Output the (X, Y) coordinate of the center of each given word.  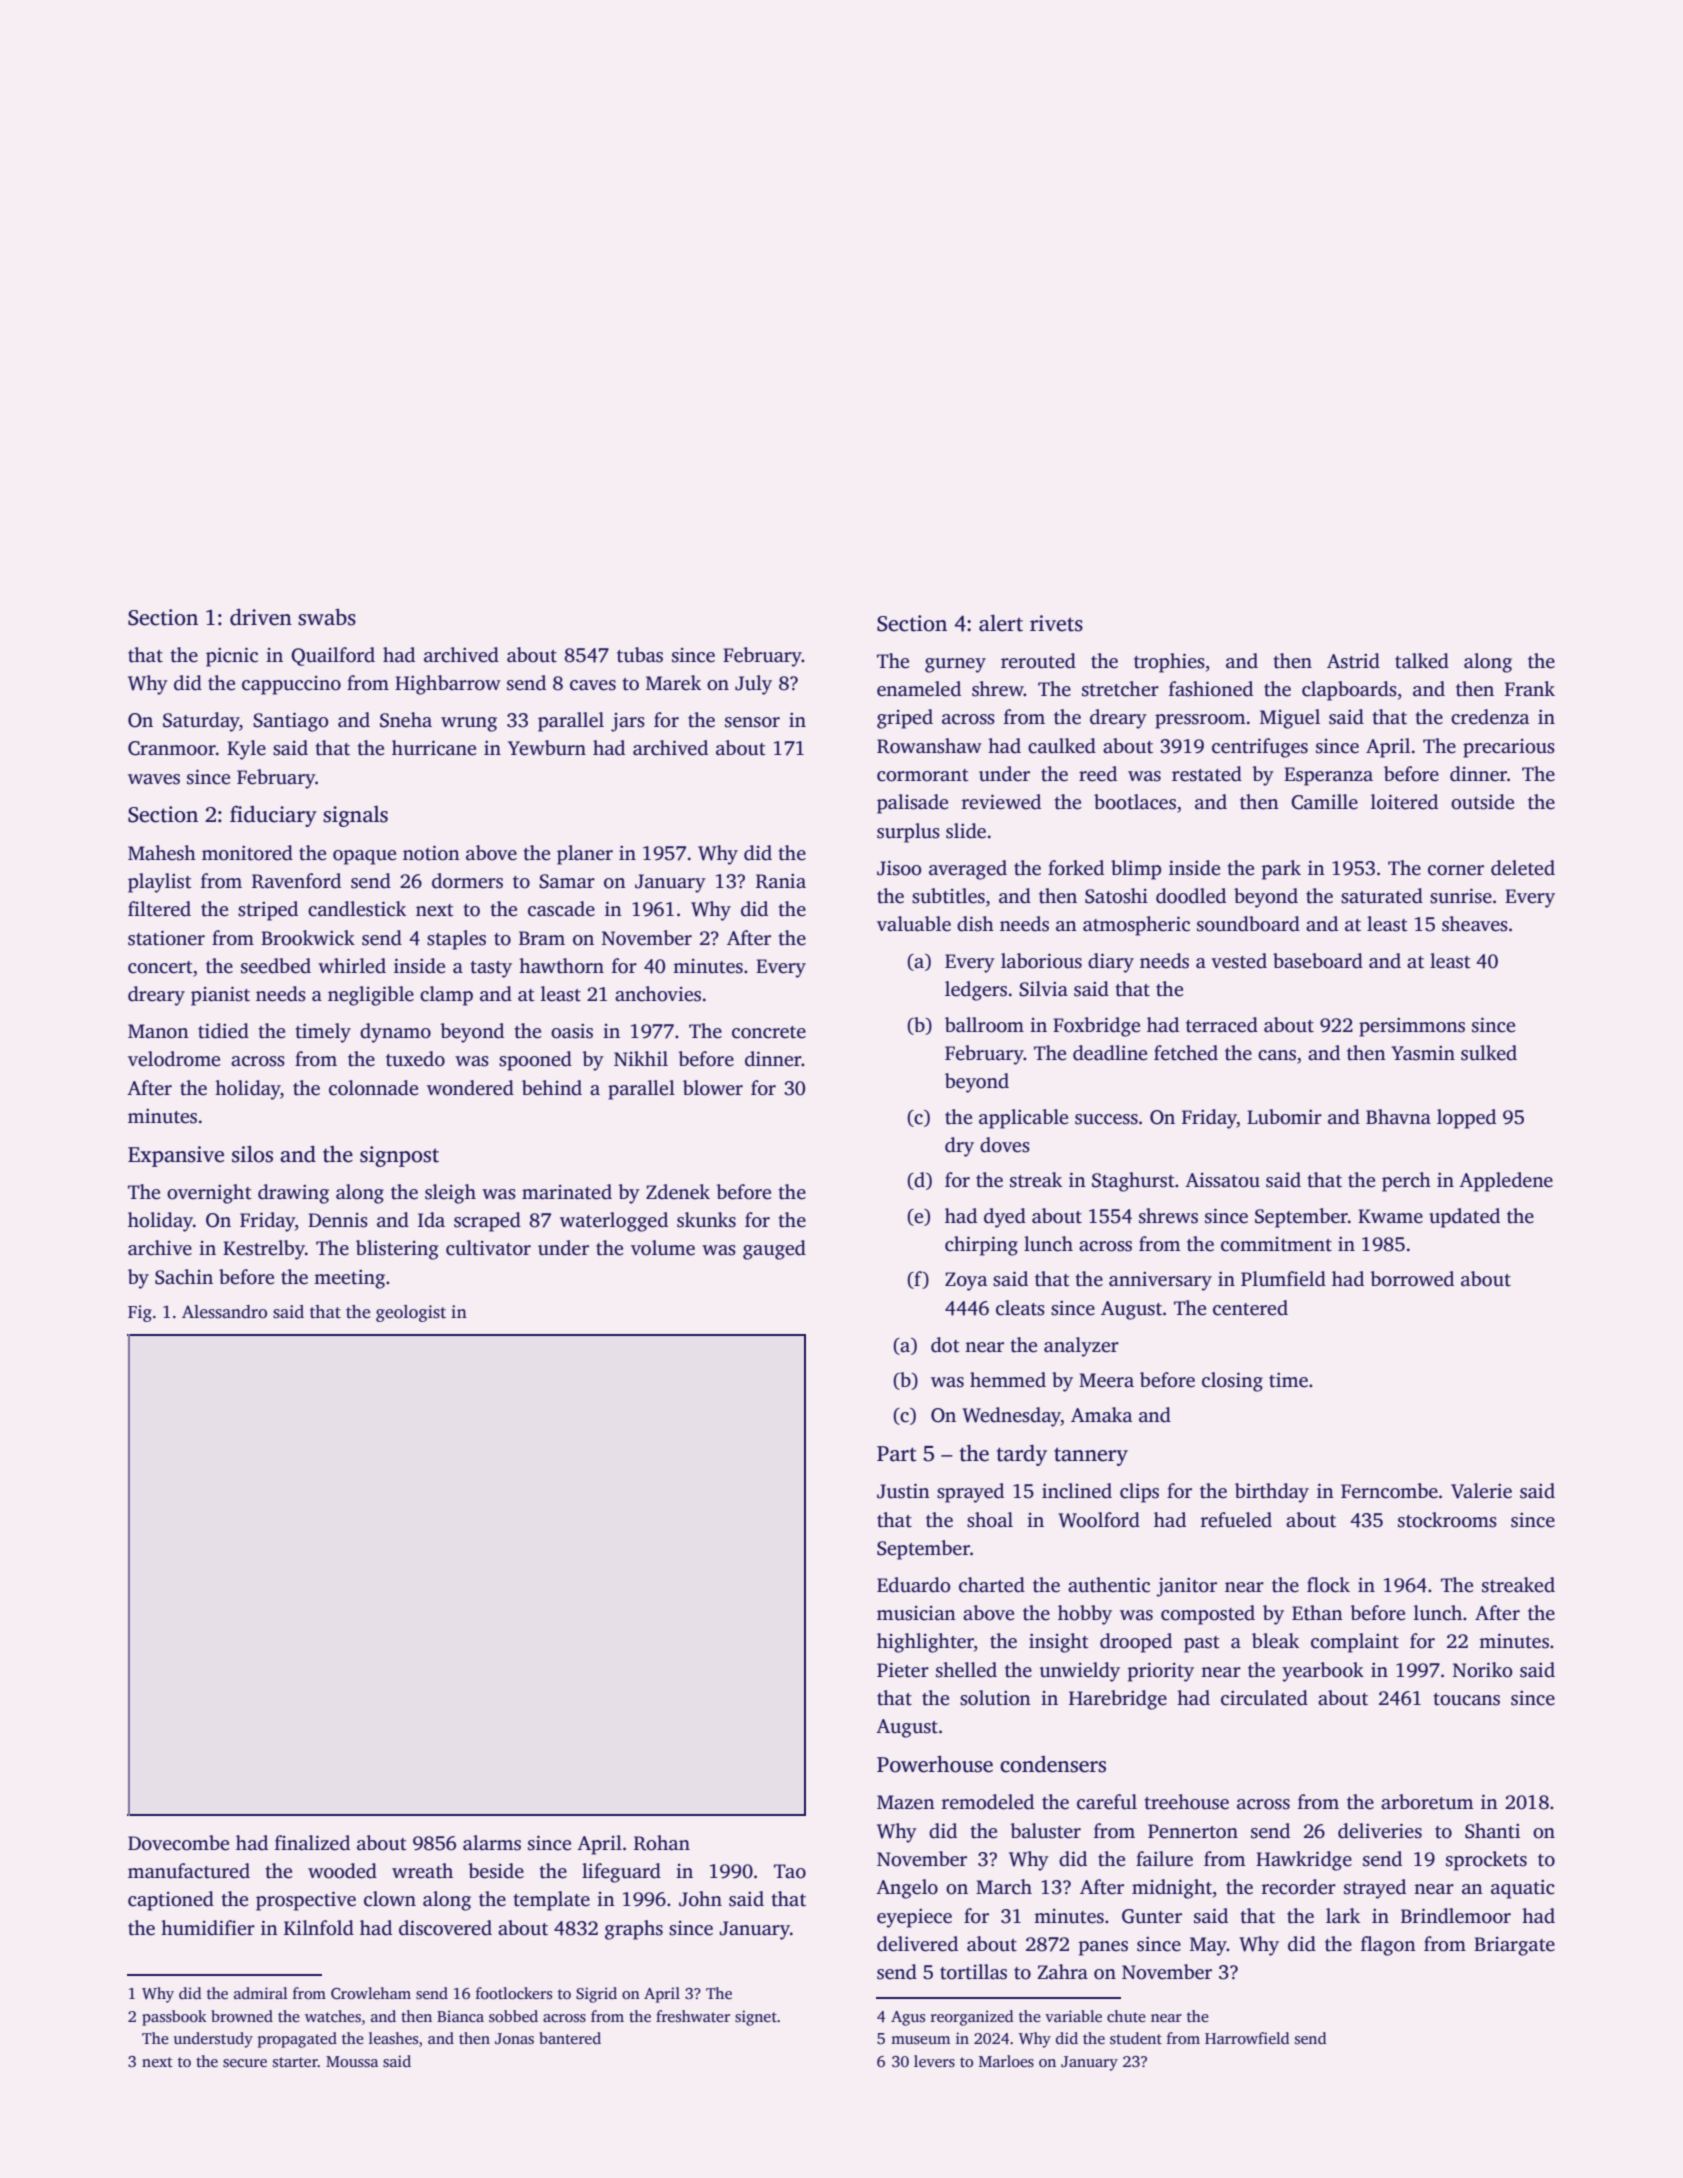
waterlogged (614, 1222)
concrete (769, 1032)
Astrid (1353, 661)
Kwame (1390, 1216)
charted (992, 1585)
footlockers (514, 1993)
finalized (312, 1843)
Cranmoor (172, 748)
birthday (1272, 1493)
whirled (352, 966)
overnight (209, 1194)
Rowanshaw (929, 746)
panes (1103, 1948)
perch (1406, 1182)
